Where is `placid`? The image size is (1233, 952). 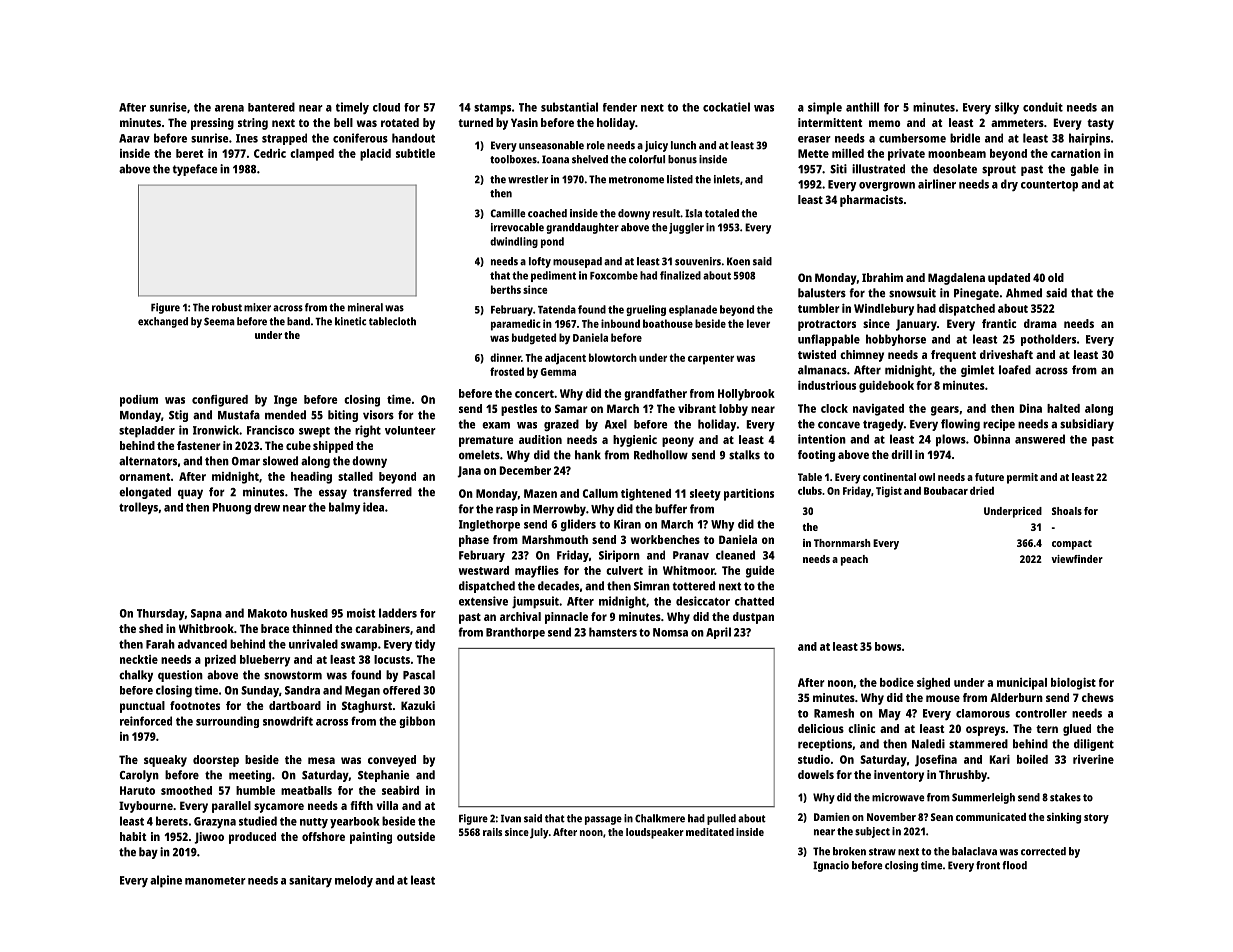
placid is located at coordinates (375, 155).
